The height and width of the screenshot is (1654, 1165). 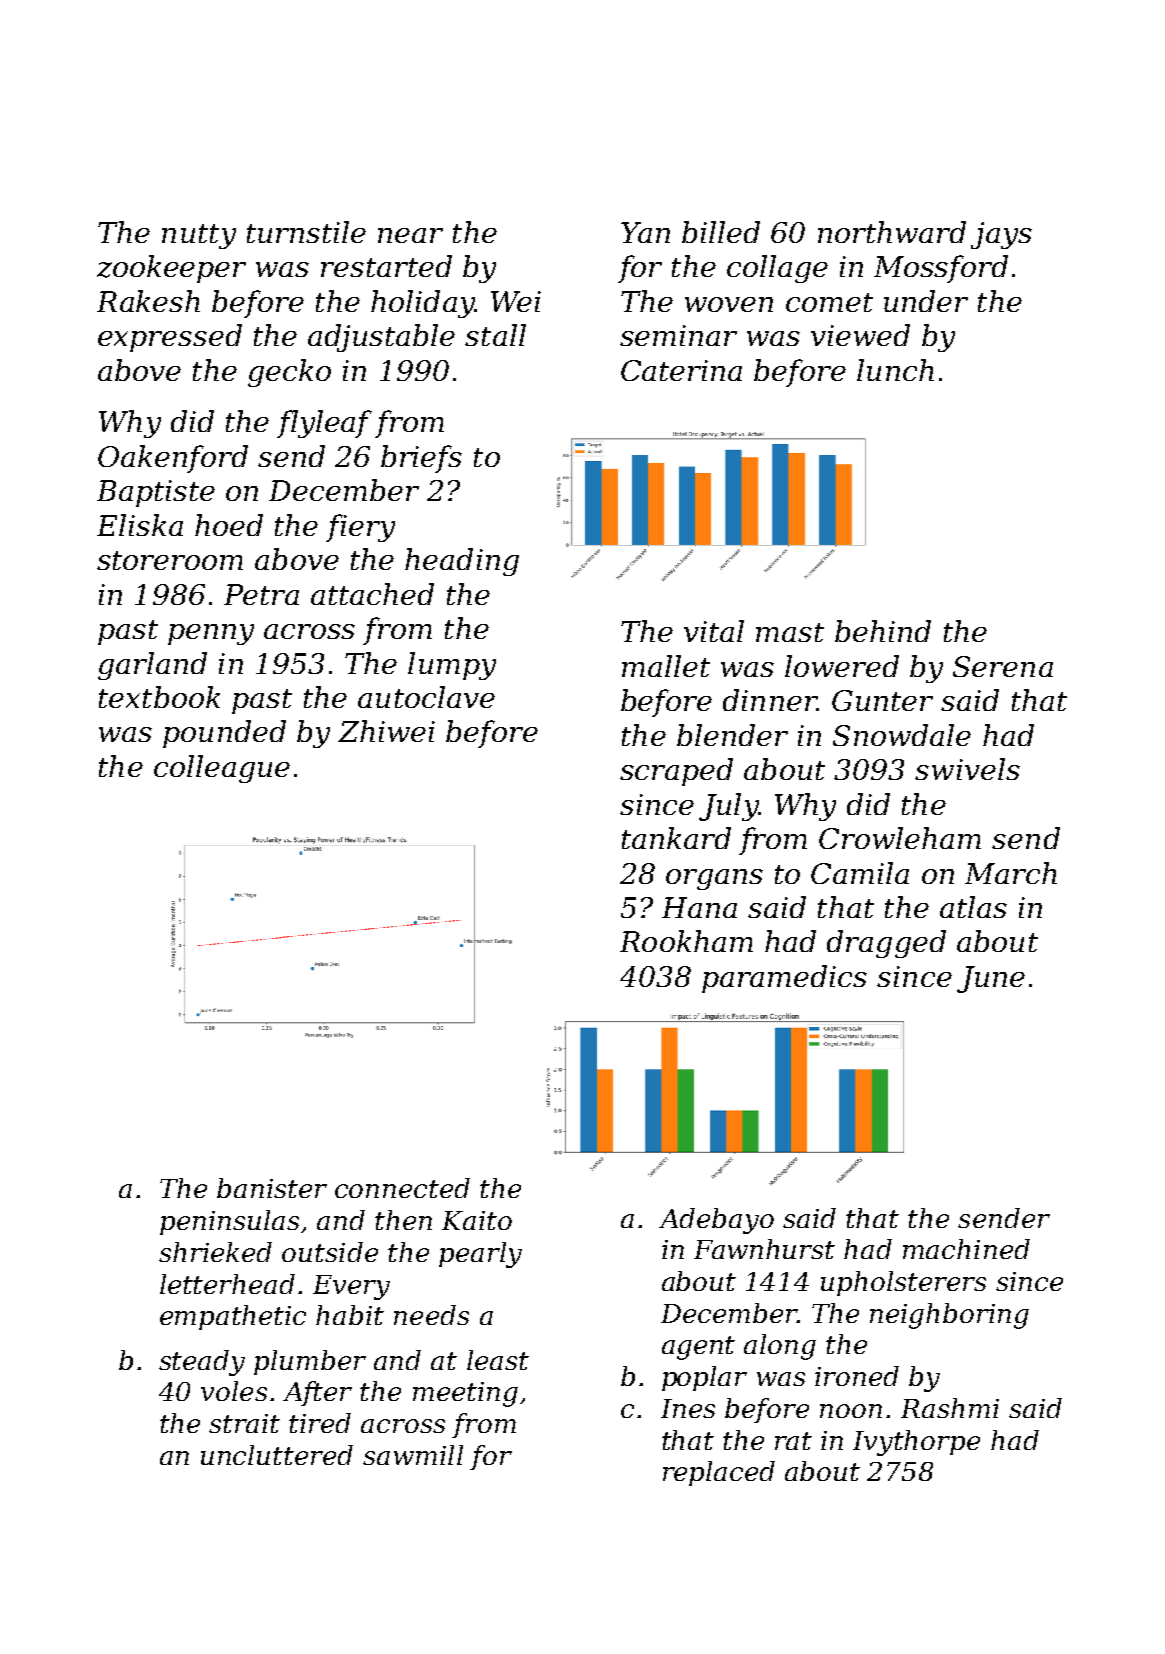 I want to click on nutty, so click(x=199, y=236).
